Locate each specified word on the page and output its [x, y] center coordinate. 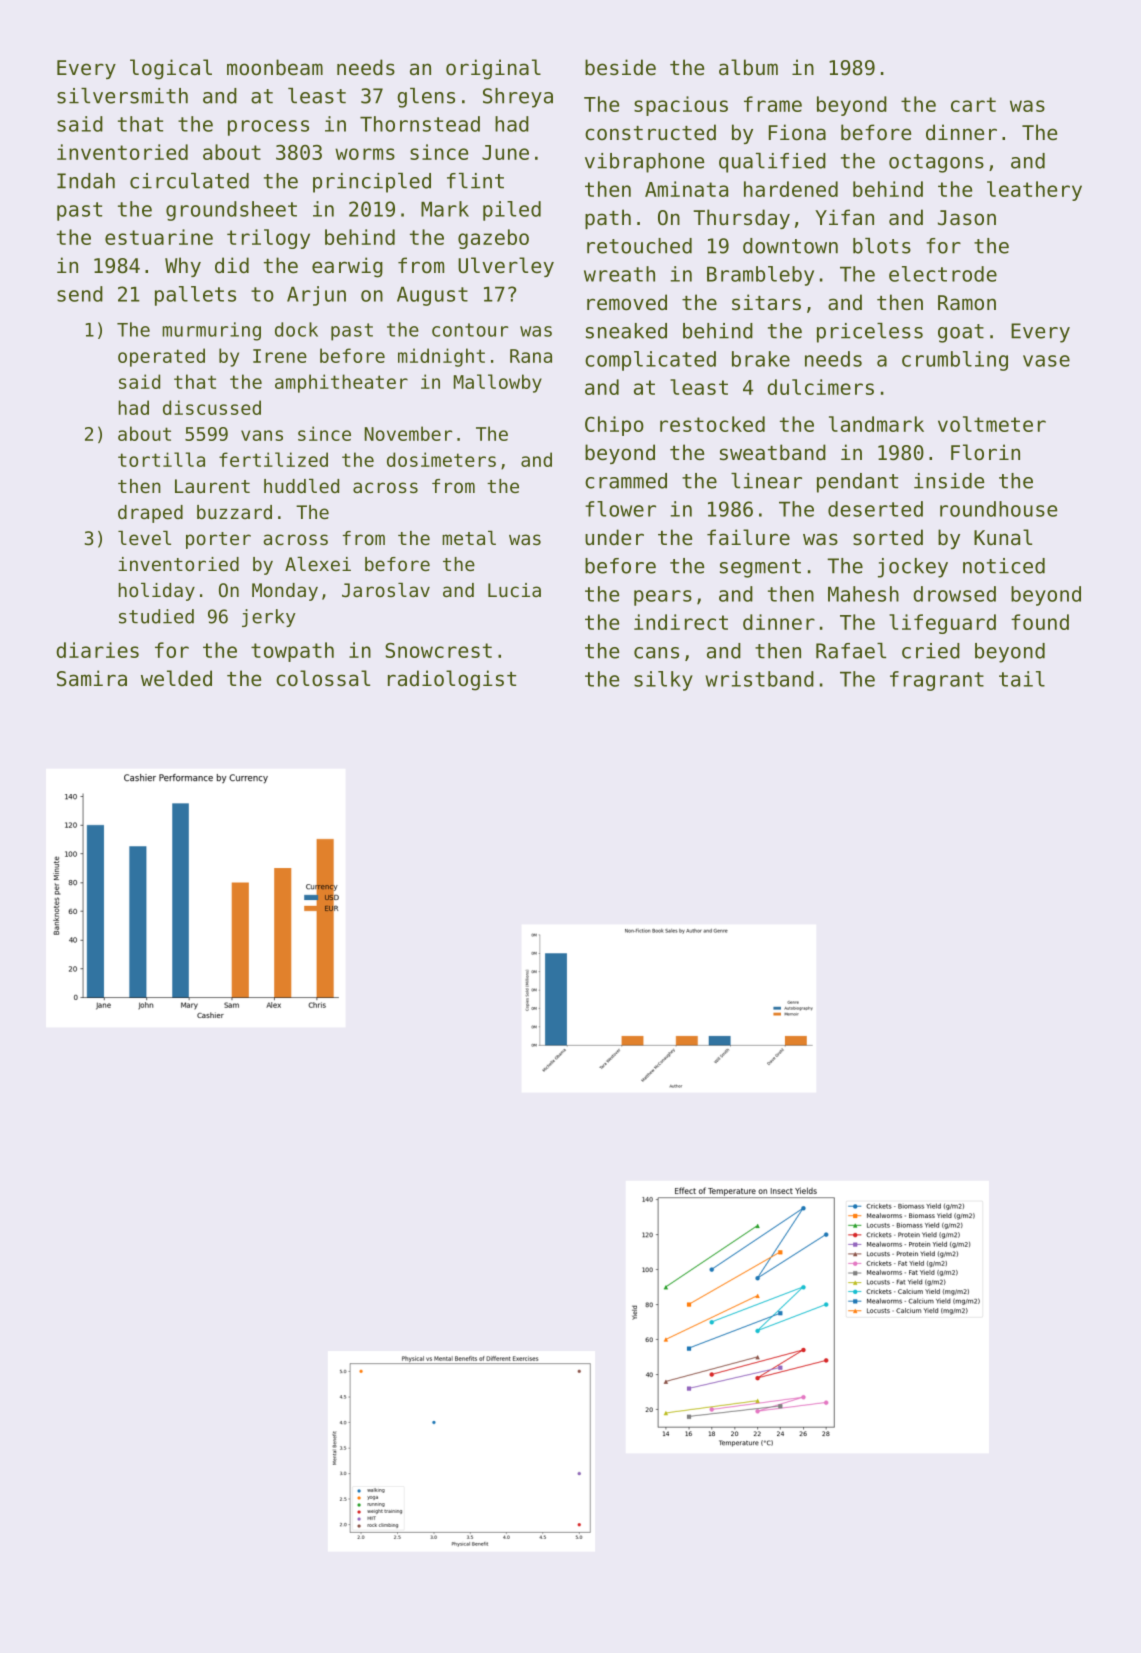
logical [171, 69]
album [748, 67]
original [493, 69]
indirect [681, 622]
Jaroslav [386, 590]
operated [161, 357]
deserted [875, 509]
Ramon [967, 303]
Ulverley [506, 267]
